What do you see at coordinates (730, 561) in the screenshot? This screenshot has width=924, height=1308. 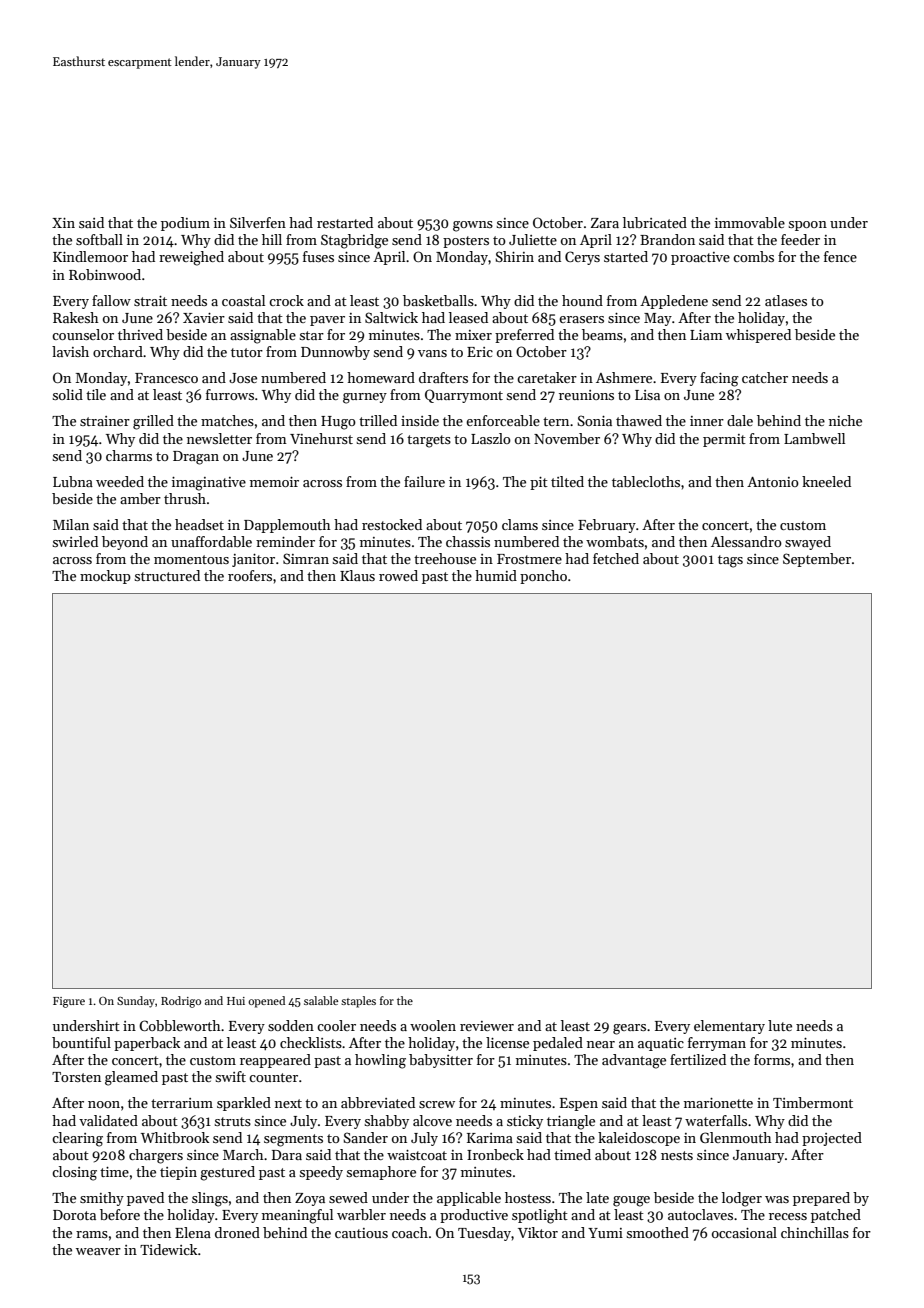 I see `tags` at bounding box center [730, 561].
